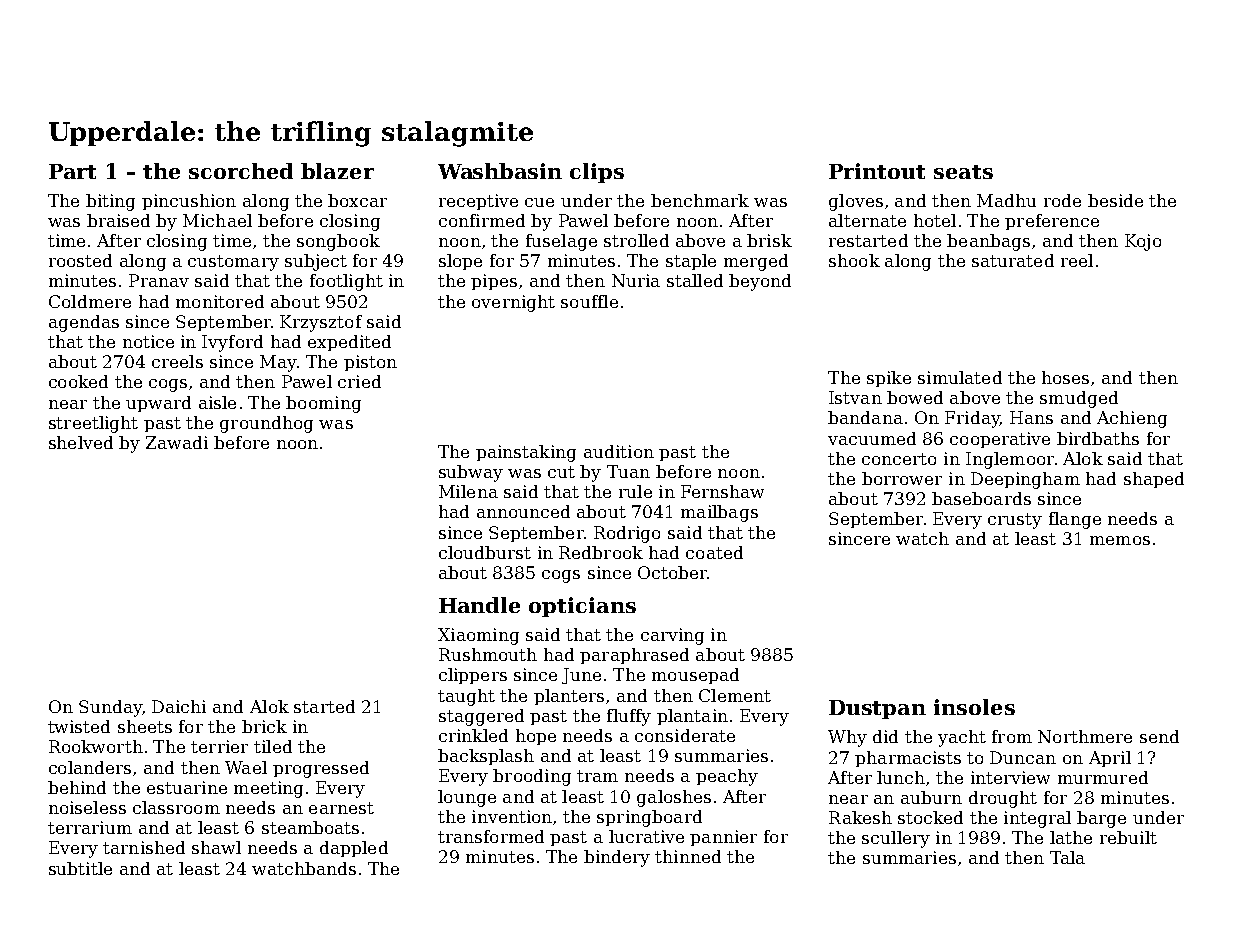 The height and width of the screenshot is (952, 1233). Describe the element at coordinates (974, 707) in the screenshot. I see `insoles` at that location.
